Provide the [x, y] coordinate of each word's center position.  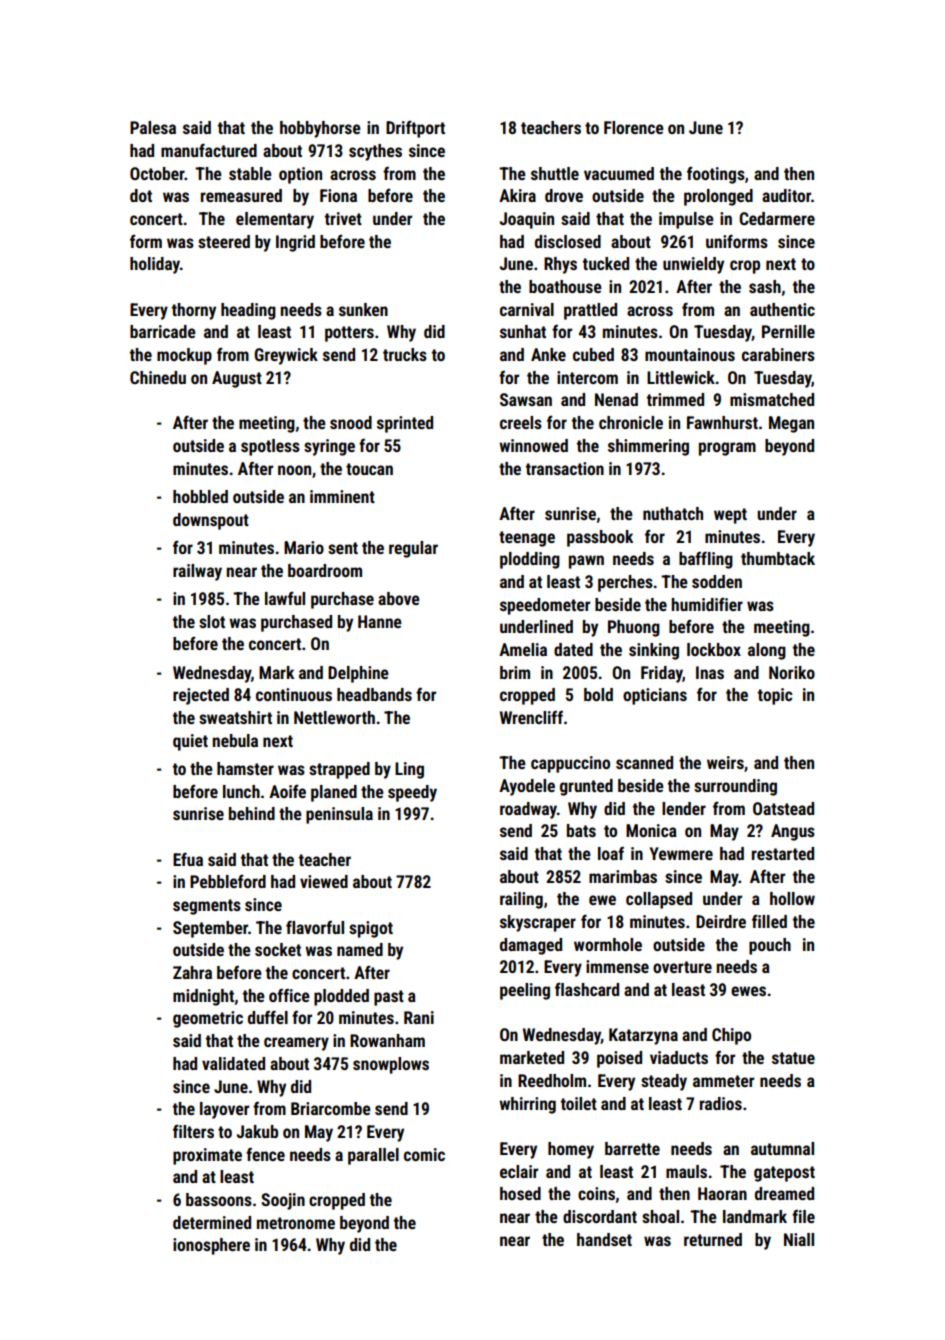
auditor [786, 195]
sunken [363, 309]
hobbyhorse [320, 129]
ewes [748, 991]
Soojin [283, 1201]
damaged [531, 946]
